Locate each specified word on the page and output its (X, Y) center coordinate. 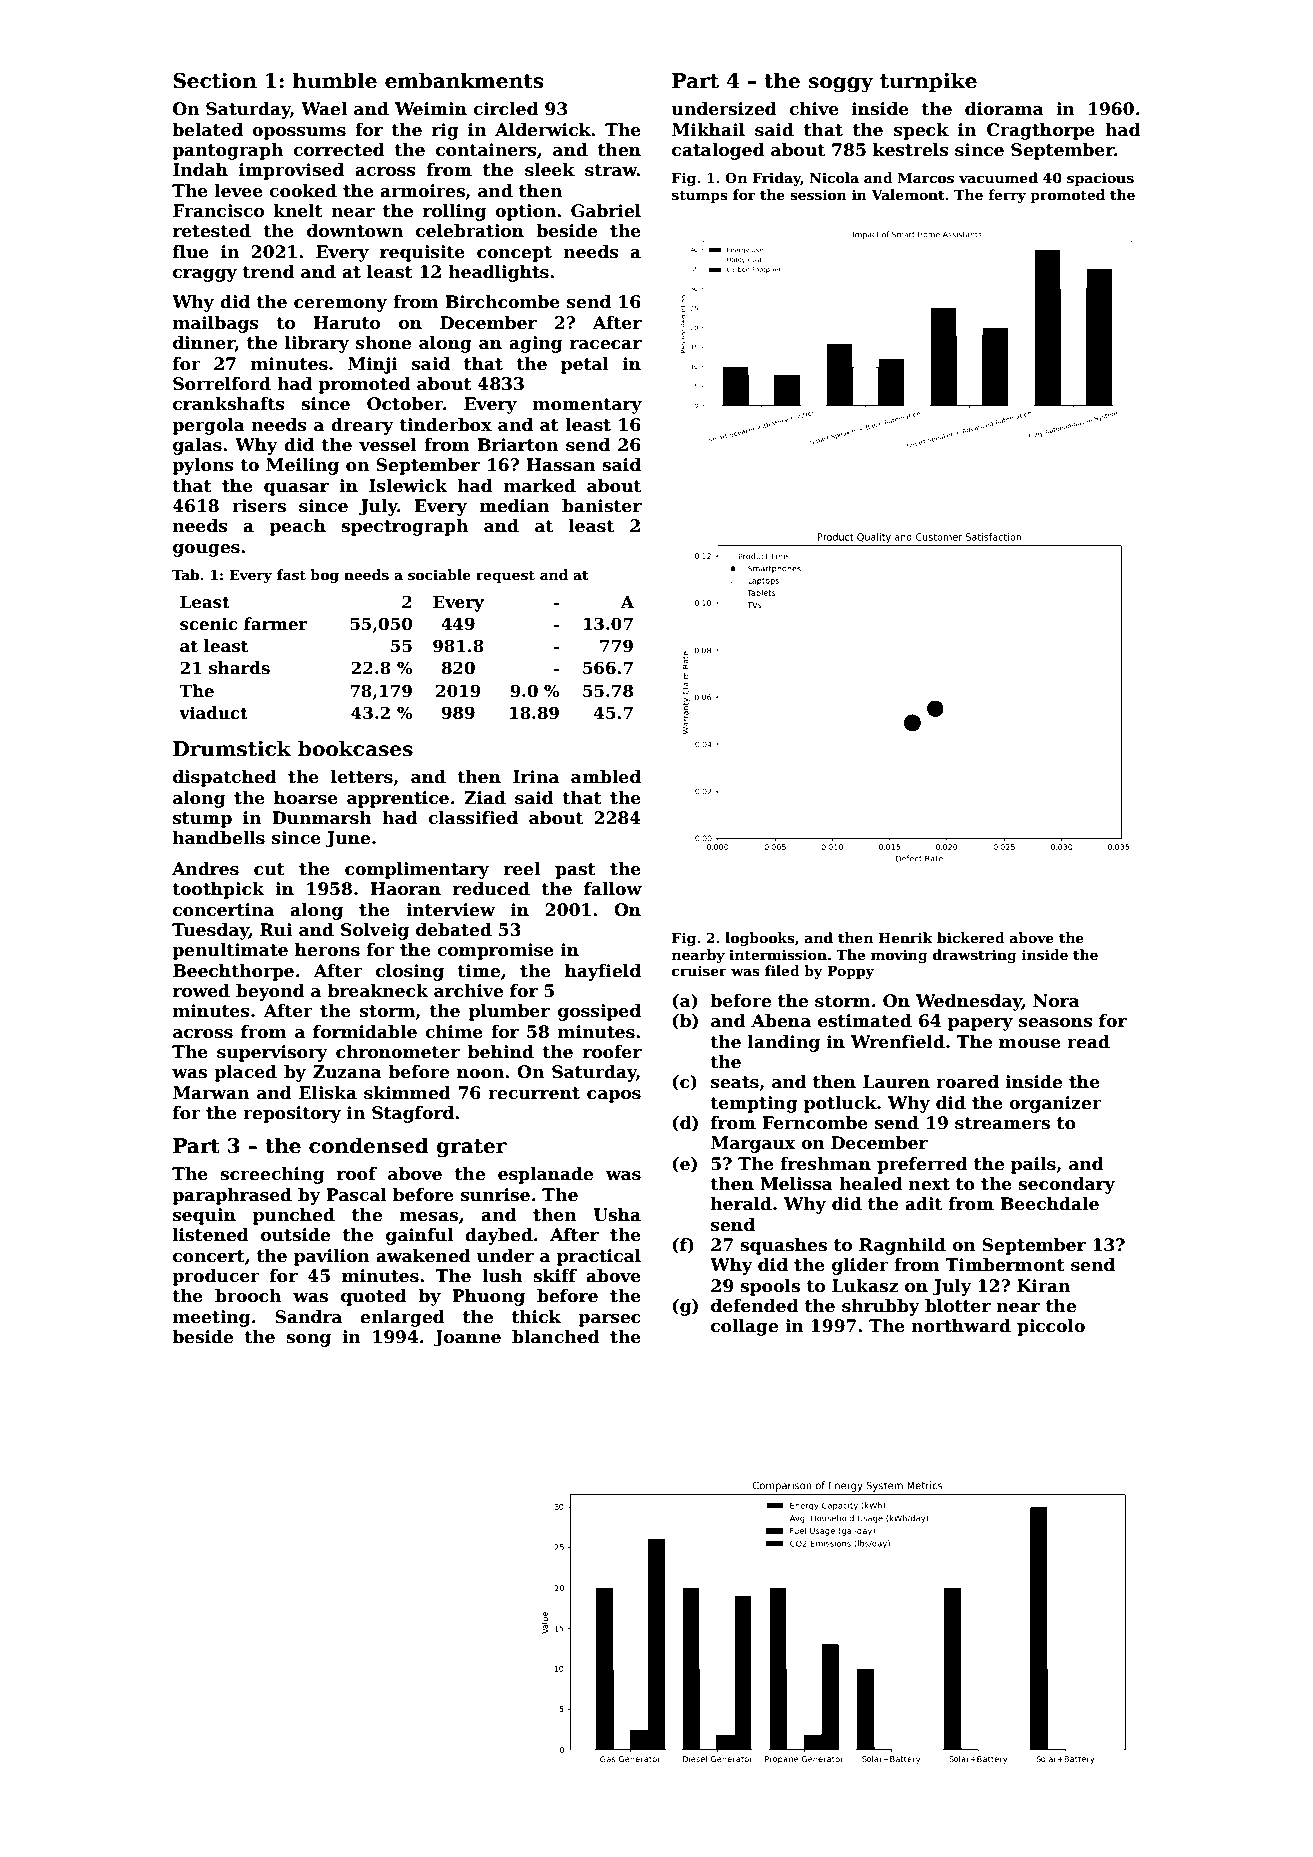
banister (602, 506)
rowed (201, 991)
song (308, 1340)
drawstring (975, 956)
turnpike (928, 82)
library (317, 344)
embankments (464, 80)
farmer (276, 624)
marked (540, 486)
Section (215, 81)
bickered (971, 937)
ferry (1007, 196)
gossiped (599, 1012)
